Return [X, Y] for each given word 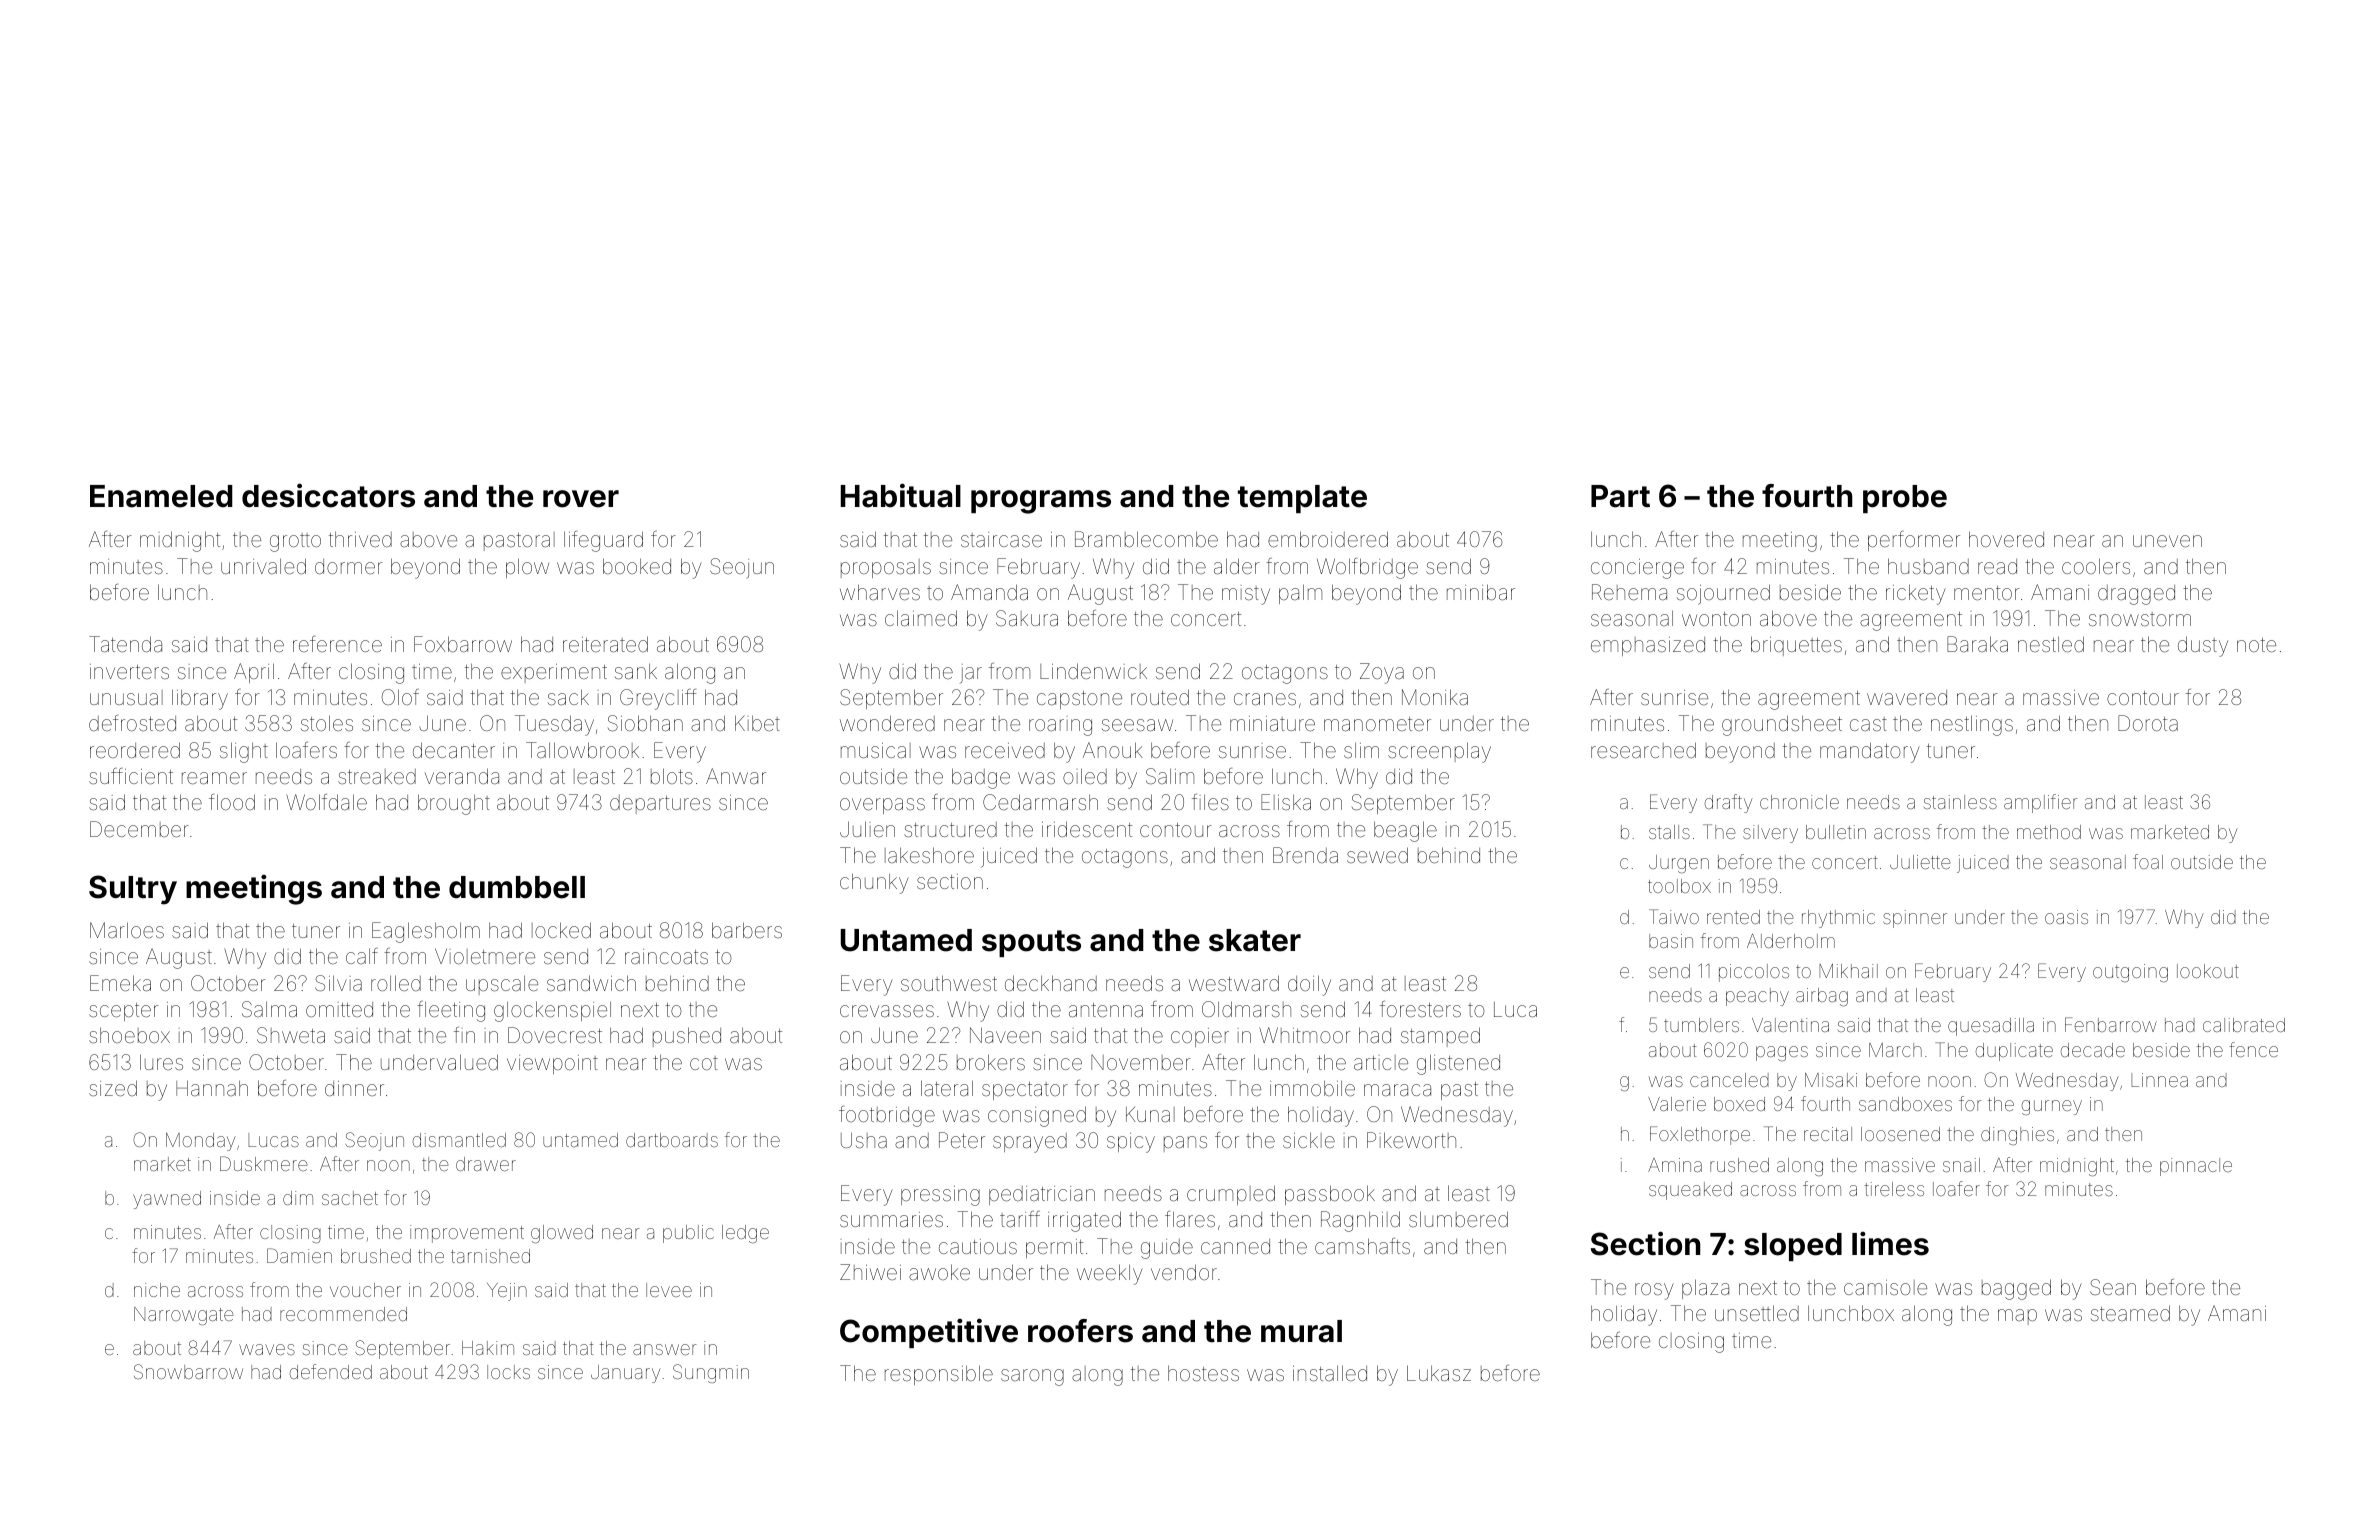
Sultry [133, 890]
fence [2253, 1049]
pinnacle [2196, 1167]
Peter [962, 1140]
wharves [880, 592]
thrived [360, 539]
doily [1309, 985]
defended [331, 1371]
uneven [2167, 541]
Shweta [291, 1035]
